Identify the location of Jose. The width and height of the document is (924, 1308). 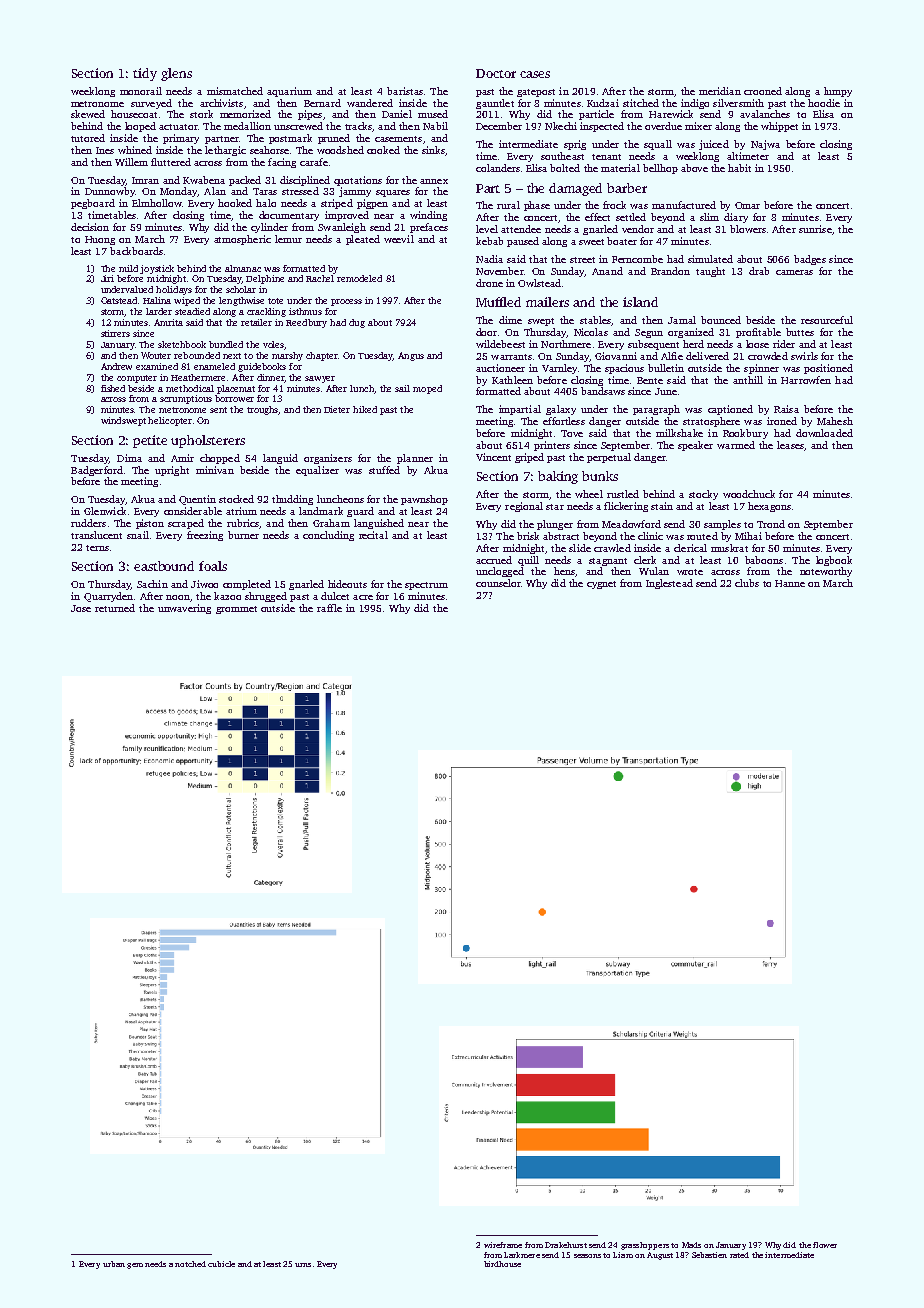
(81, 608).
